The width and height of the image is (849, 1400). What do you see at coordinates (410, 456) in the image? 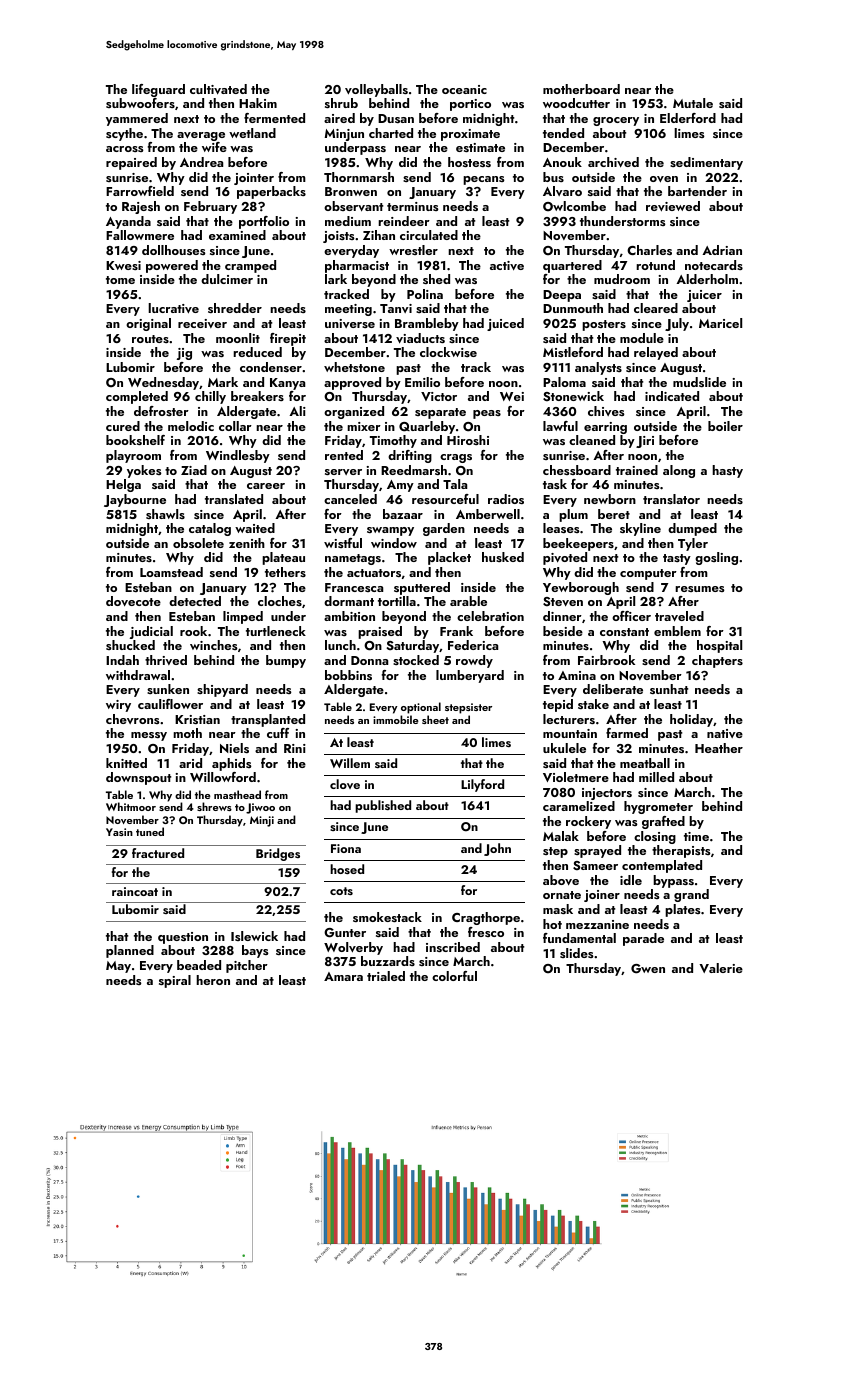
I see `drifting` at bounding box center [410, 456].
